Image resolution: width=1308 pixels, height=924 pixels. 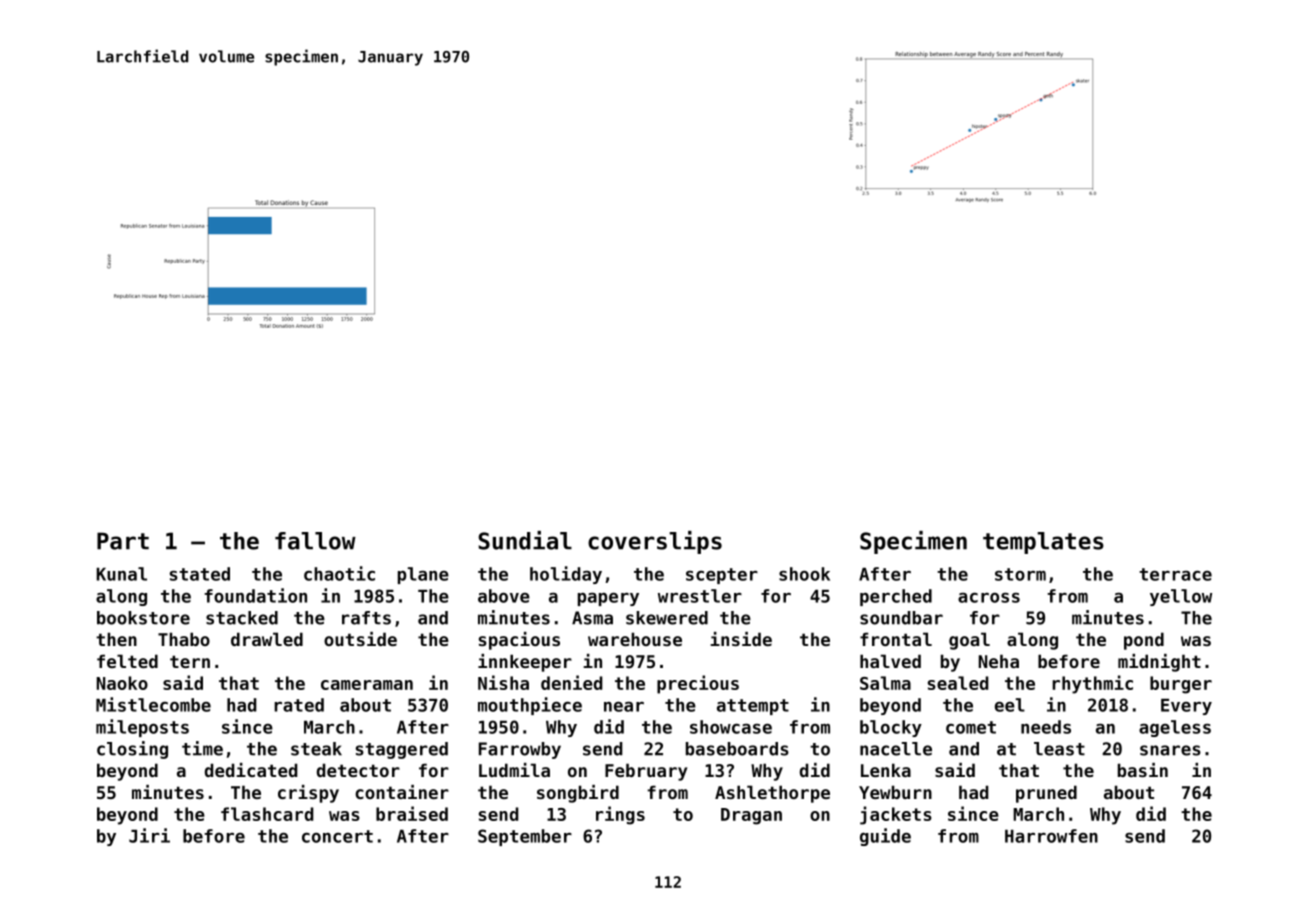 I want to click on coverslips, so click(x=655, y=542).
